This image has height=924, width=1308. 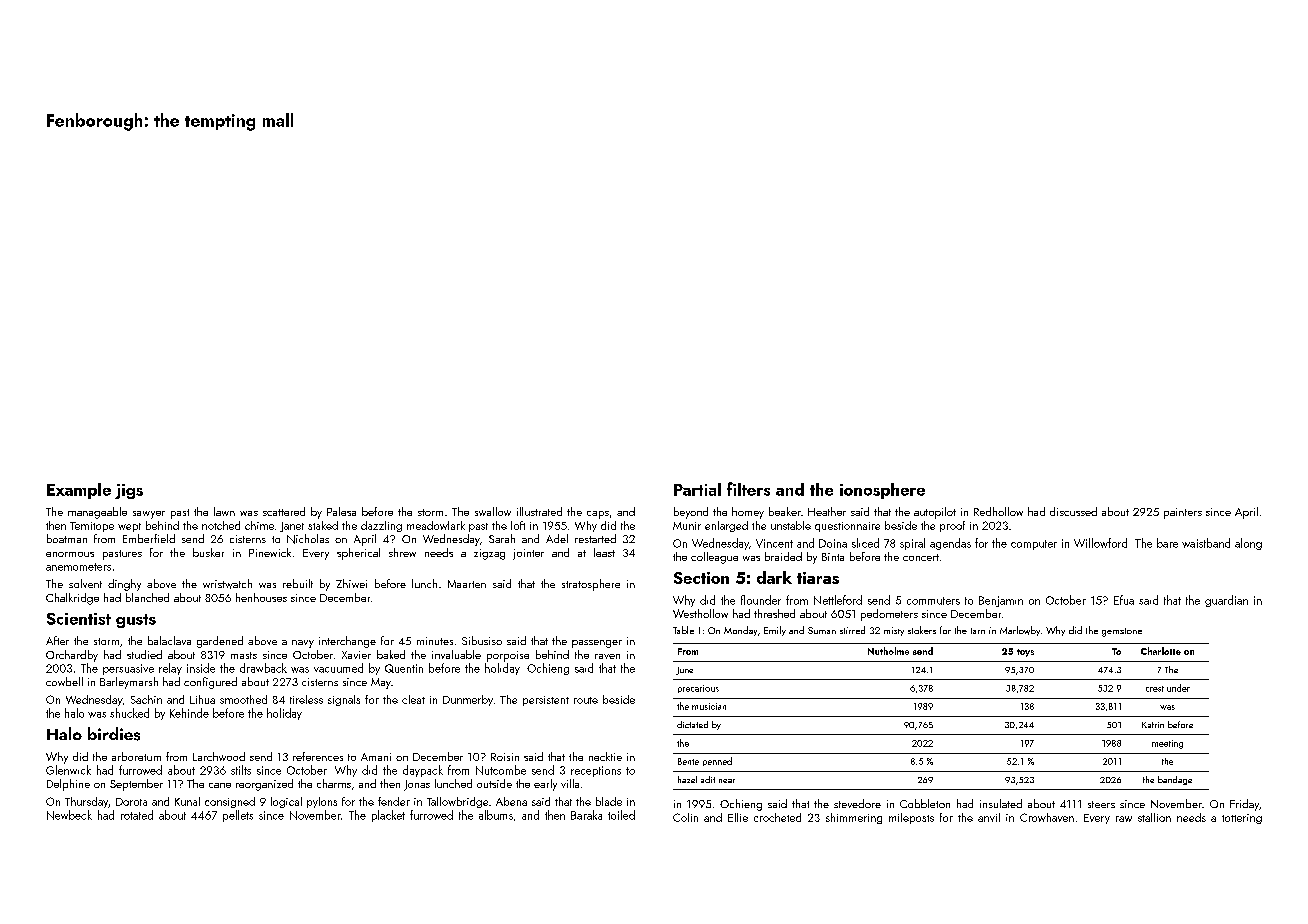 What do you see at coordinates (227, 584) in the image?
I see `wristwatch` at bounding box center [227, 584].
